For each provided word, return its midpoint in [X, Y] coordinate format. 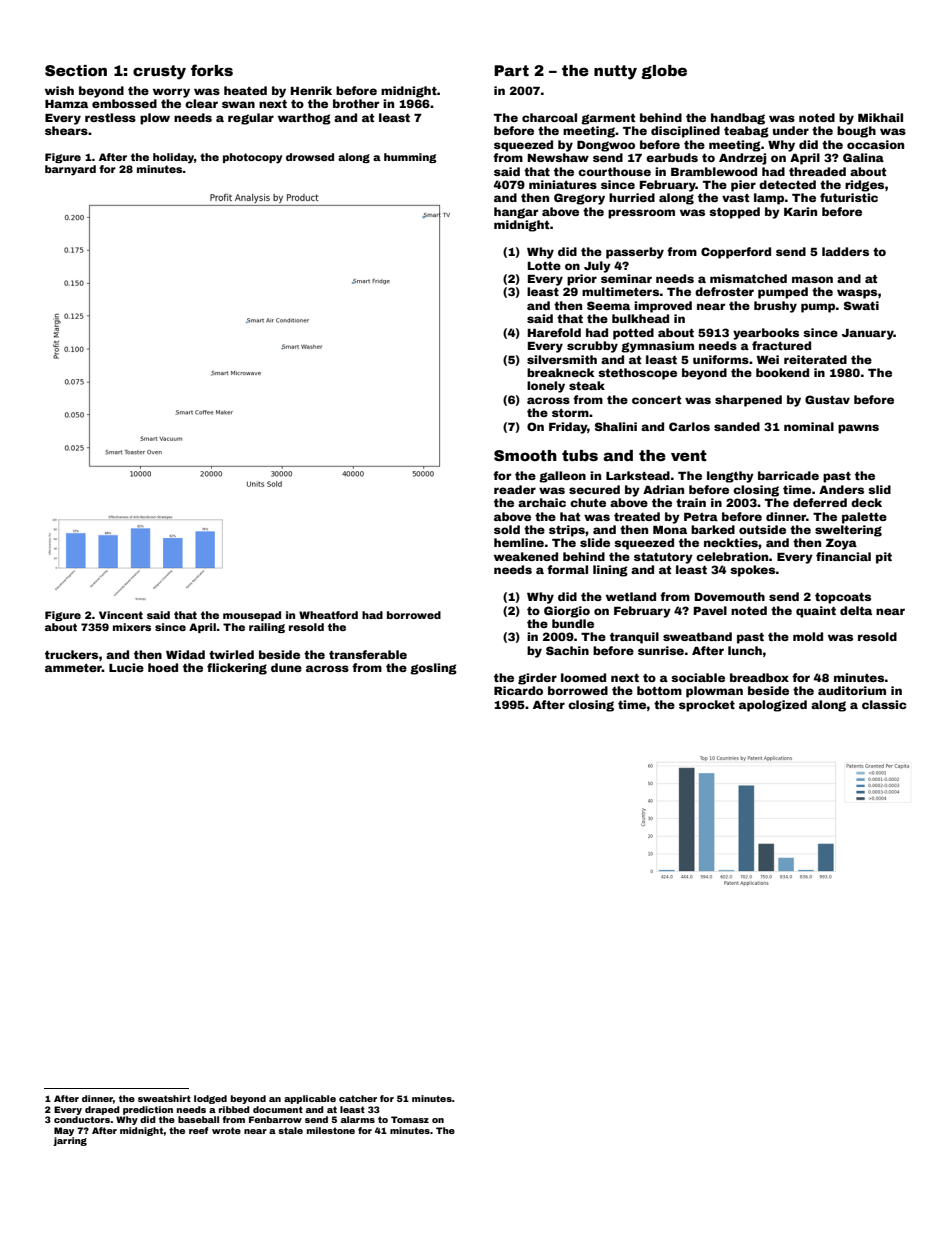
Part [511, 70]
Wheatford [328, 615]
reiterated [815, 359]
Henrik [311, 90]
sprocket [707, 706]
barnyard [70, 170]
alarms [358, 1119]
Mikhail [880, 117]
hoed [163, 667]
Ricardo [518, 690]
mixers [132, 627]
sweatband [697, 636]
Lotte [544, 266]
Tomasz [410, 1119]
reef [198, 1130]
